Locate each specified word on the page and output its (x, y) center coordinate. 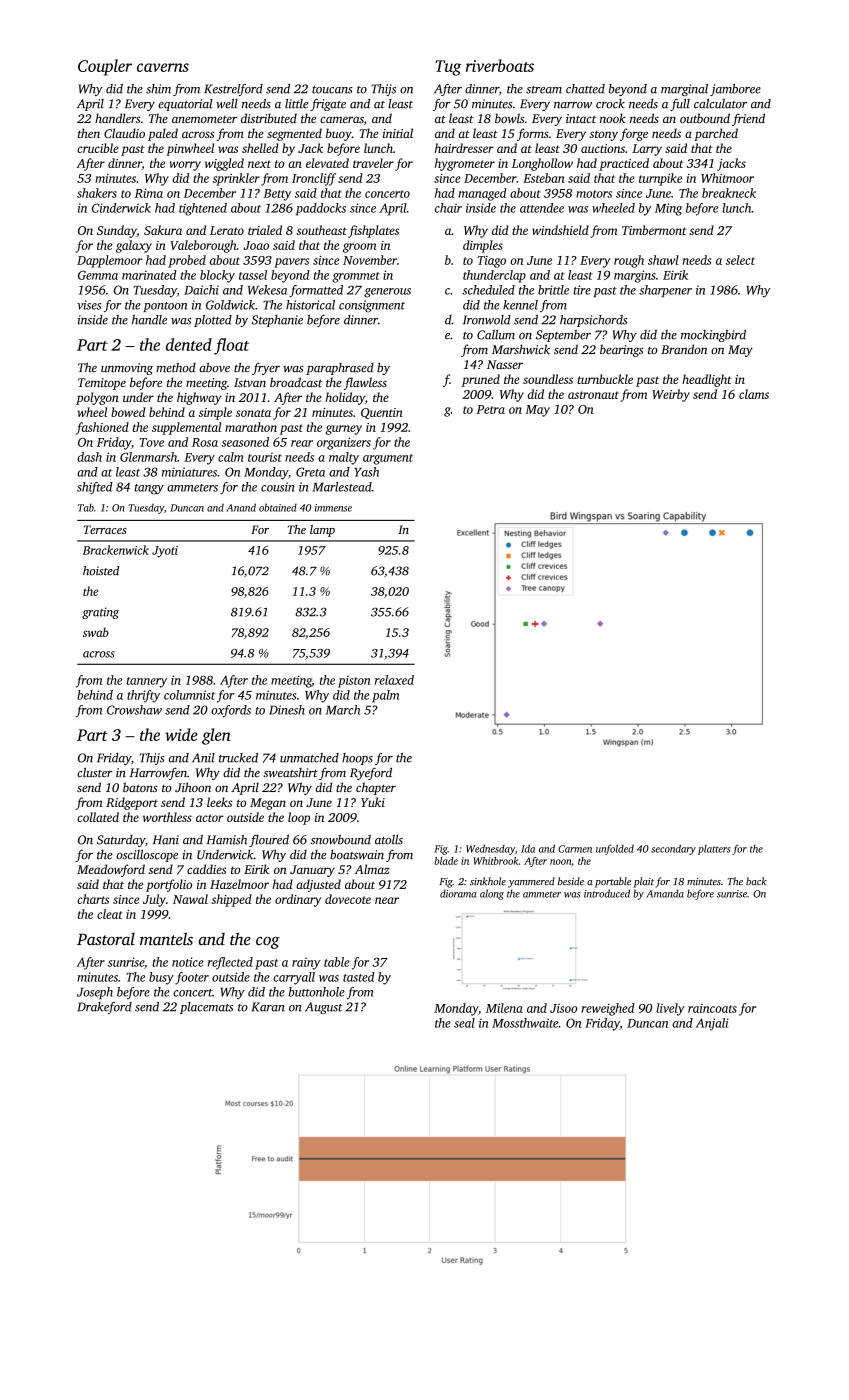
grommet (356, 277)
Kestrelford (233, 90)
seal (464, 1023)
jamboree (735, 90)
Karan (268, 1007)
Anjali (712, 1024)
